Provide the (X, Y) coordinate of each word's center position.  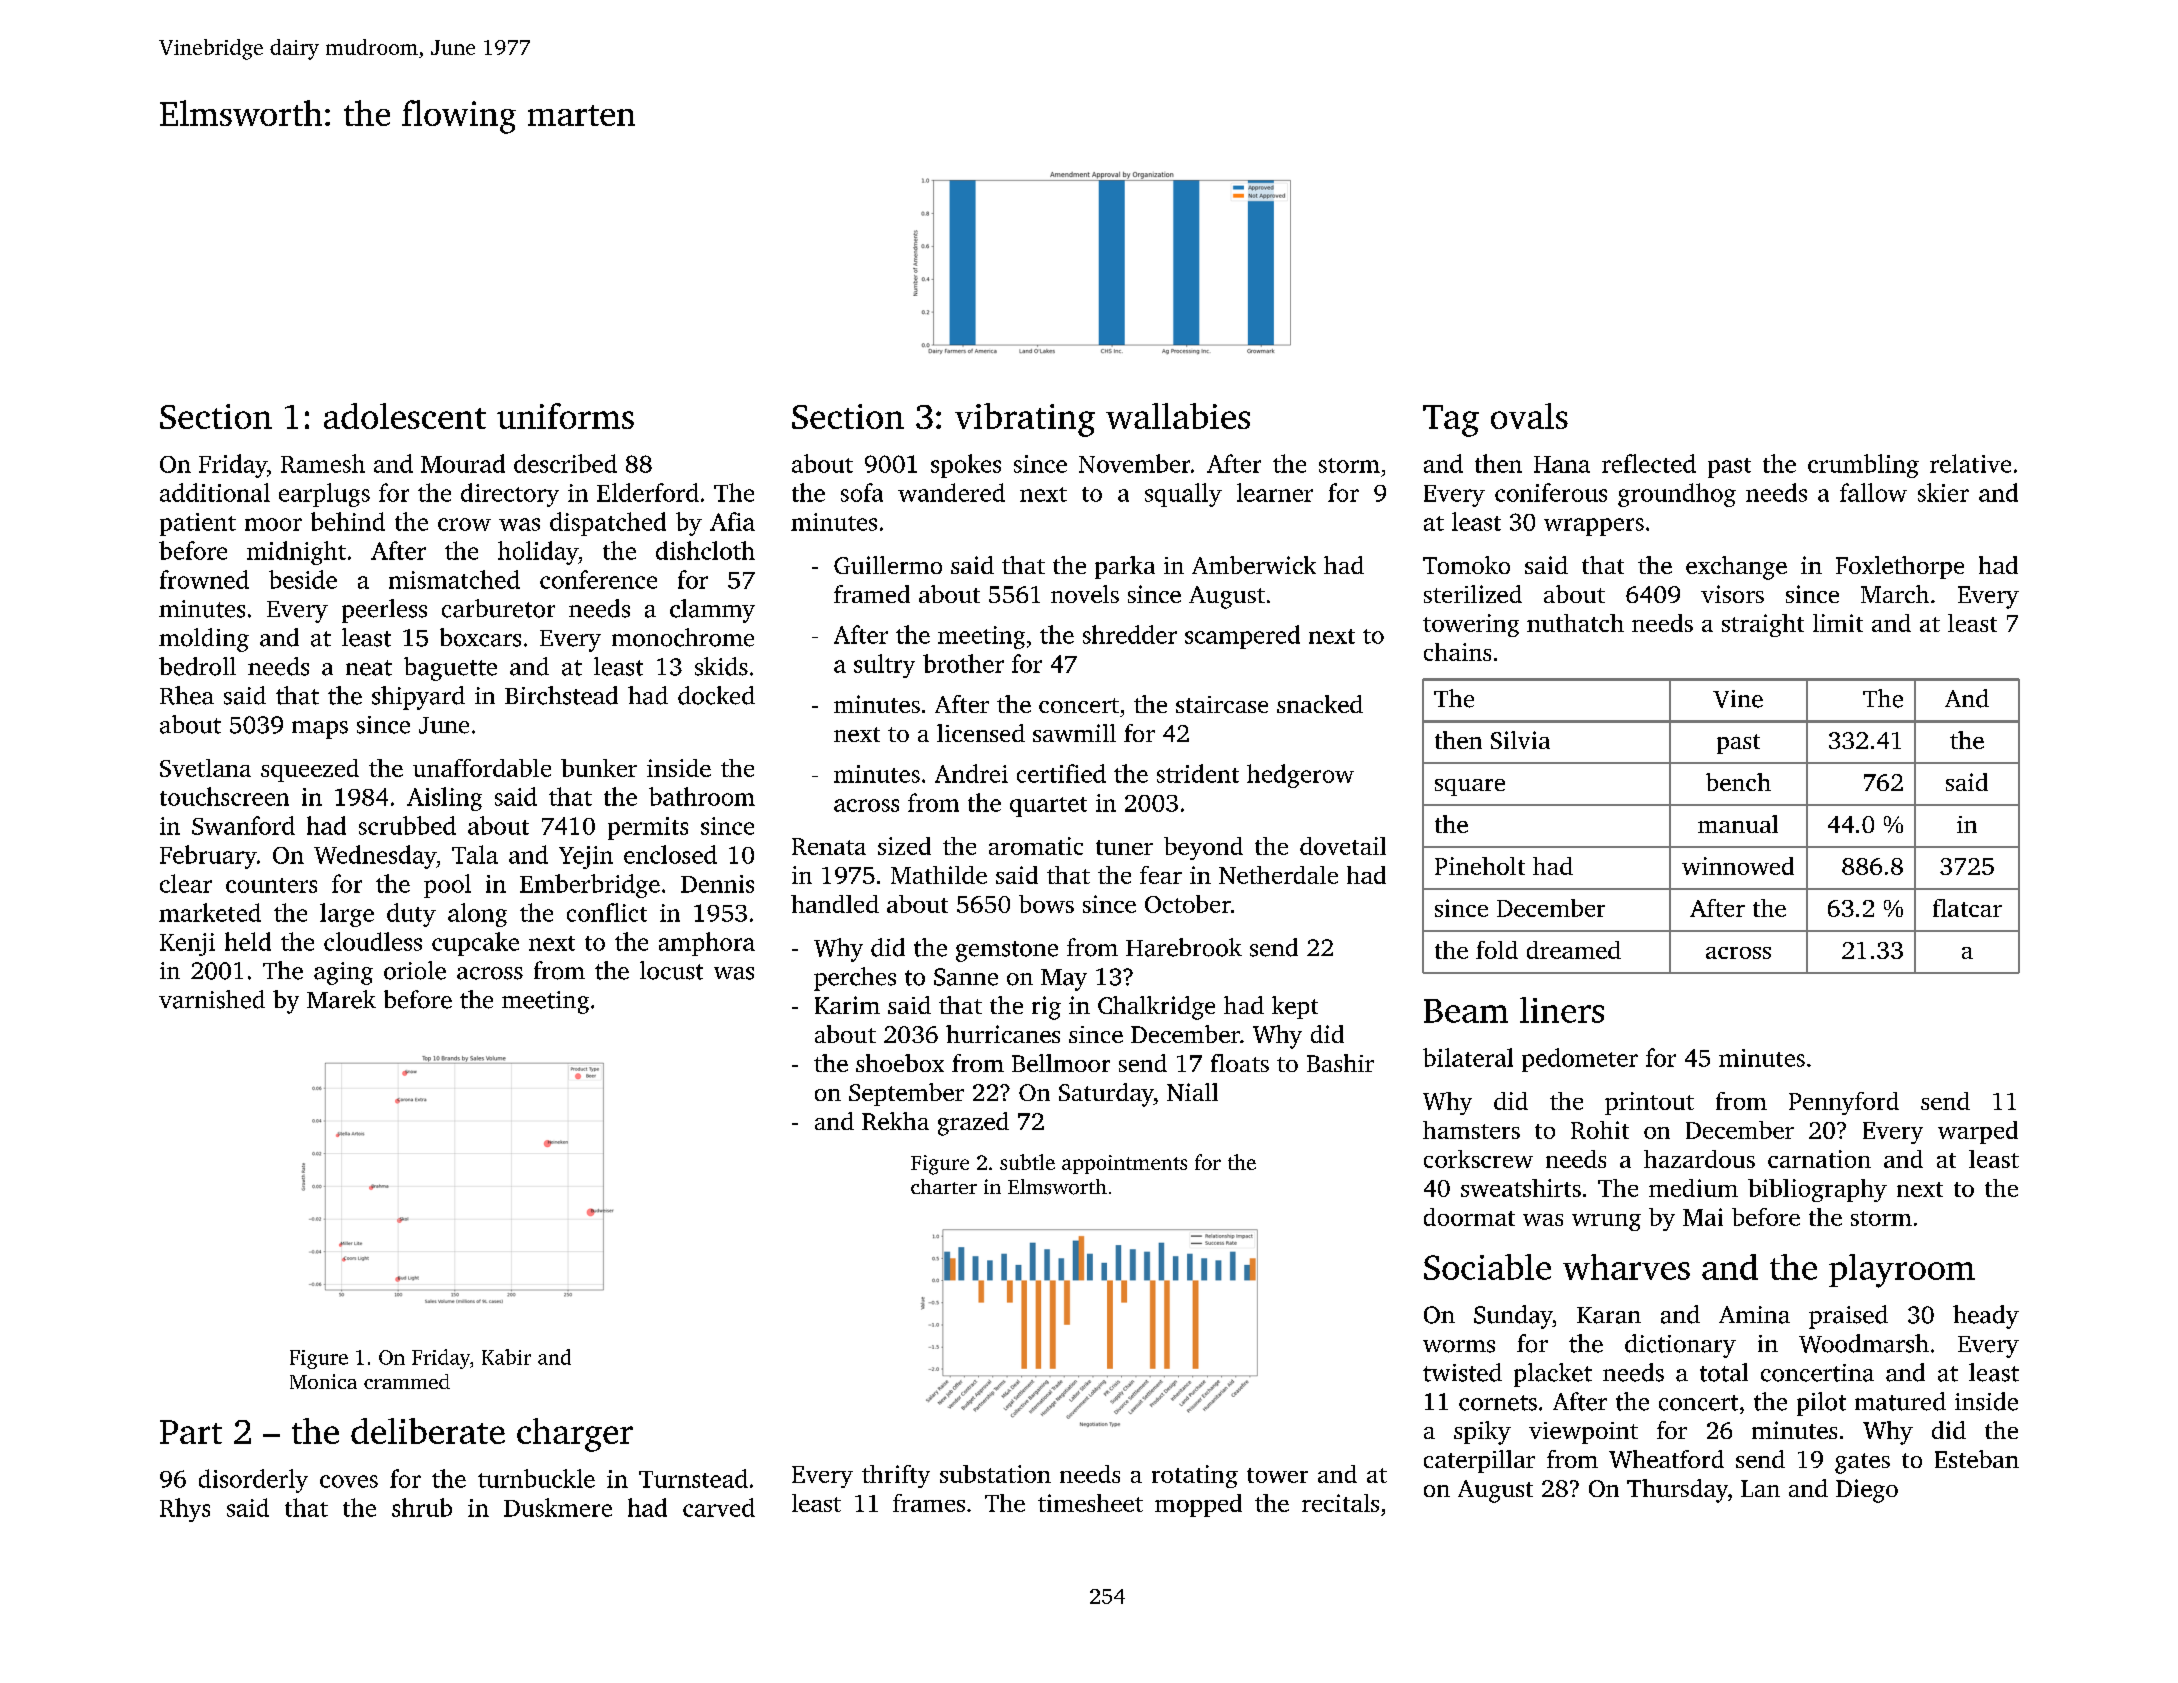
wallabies (1178, 416)
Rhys (185, 1510)
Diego (1867, 1491)
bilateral (1468, 1057)
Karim (847, 1005)
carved (719, 1507)
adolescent (405, 416)
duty (411, 915)
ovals (1529, 416)
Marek (341, 999)
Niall (1192, 1092)
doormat (1469, 1217)
